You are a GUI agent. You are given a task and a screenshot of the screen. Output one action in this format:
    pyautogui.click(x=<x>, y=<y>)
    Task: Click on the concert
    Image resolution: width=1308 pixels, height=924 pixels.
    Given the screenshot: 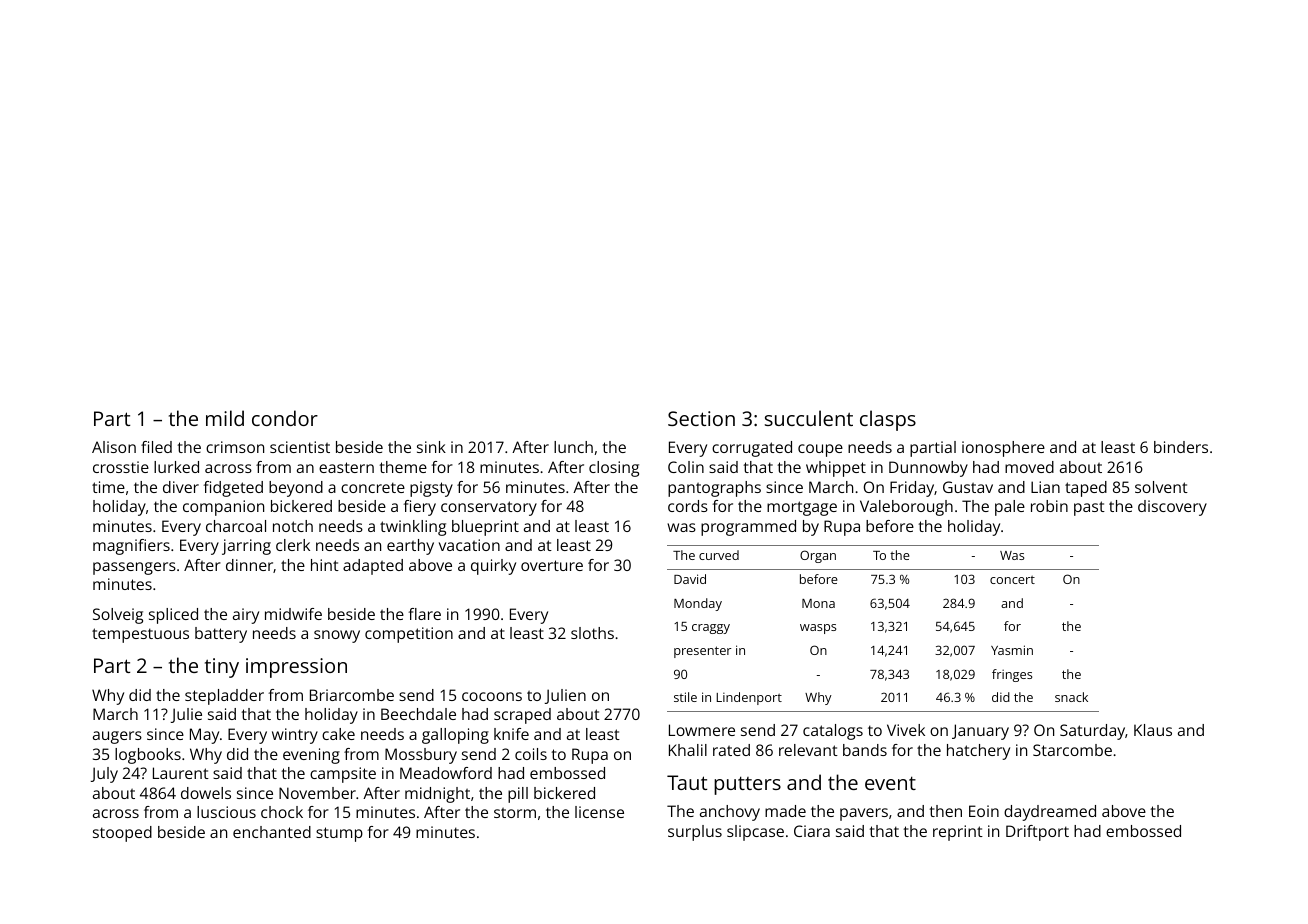 What is the action you would take?
    pyautogui.click(x=1012, y=580)
